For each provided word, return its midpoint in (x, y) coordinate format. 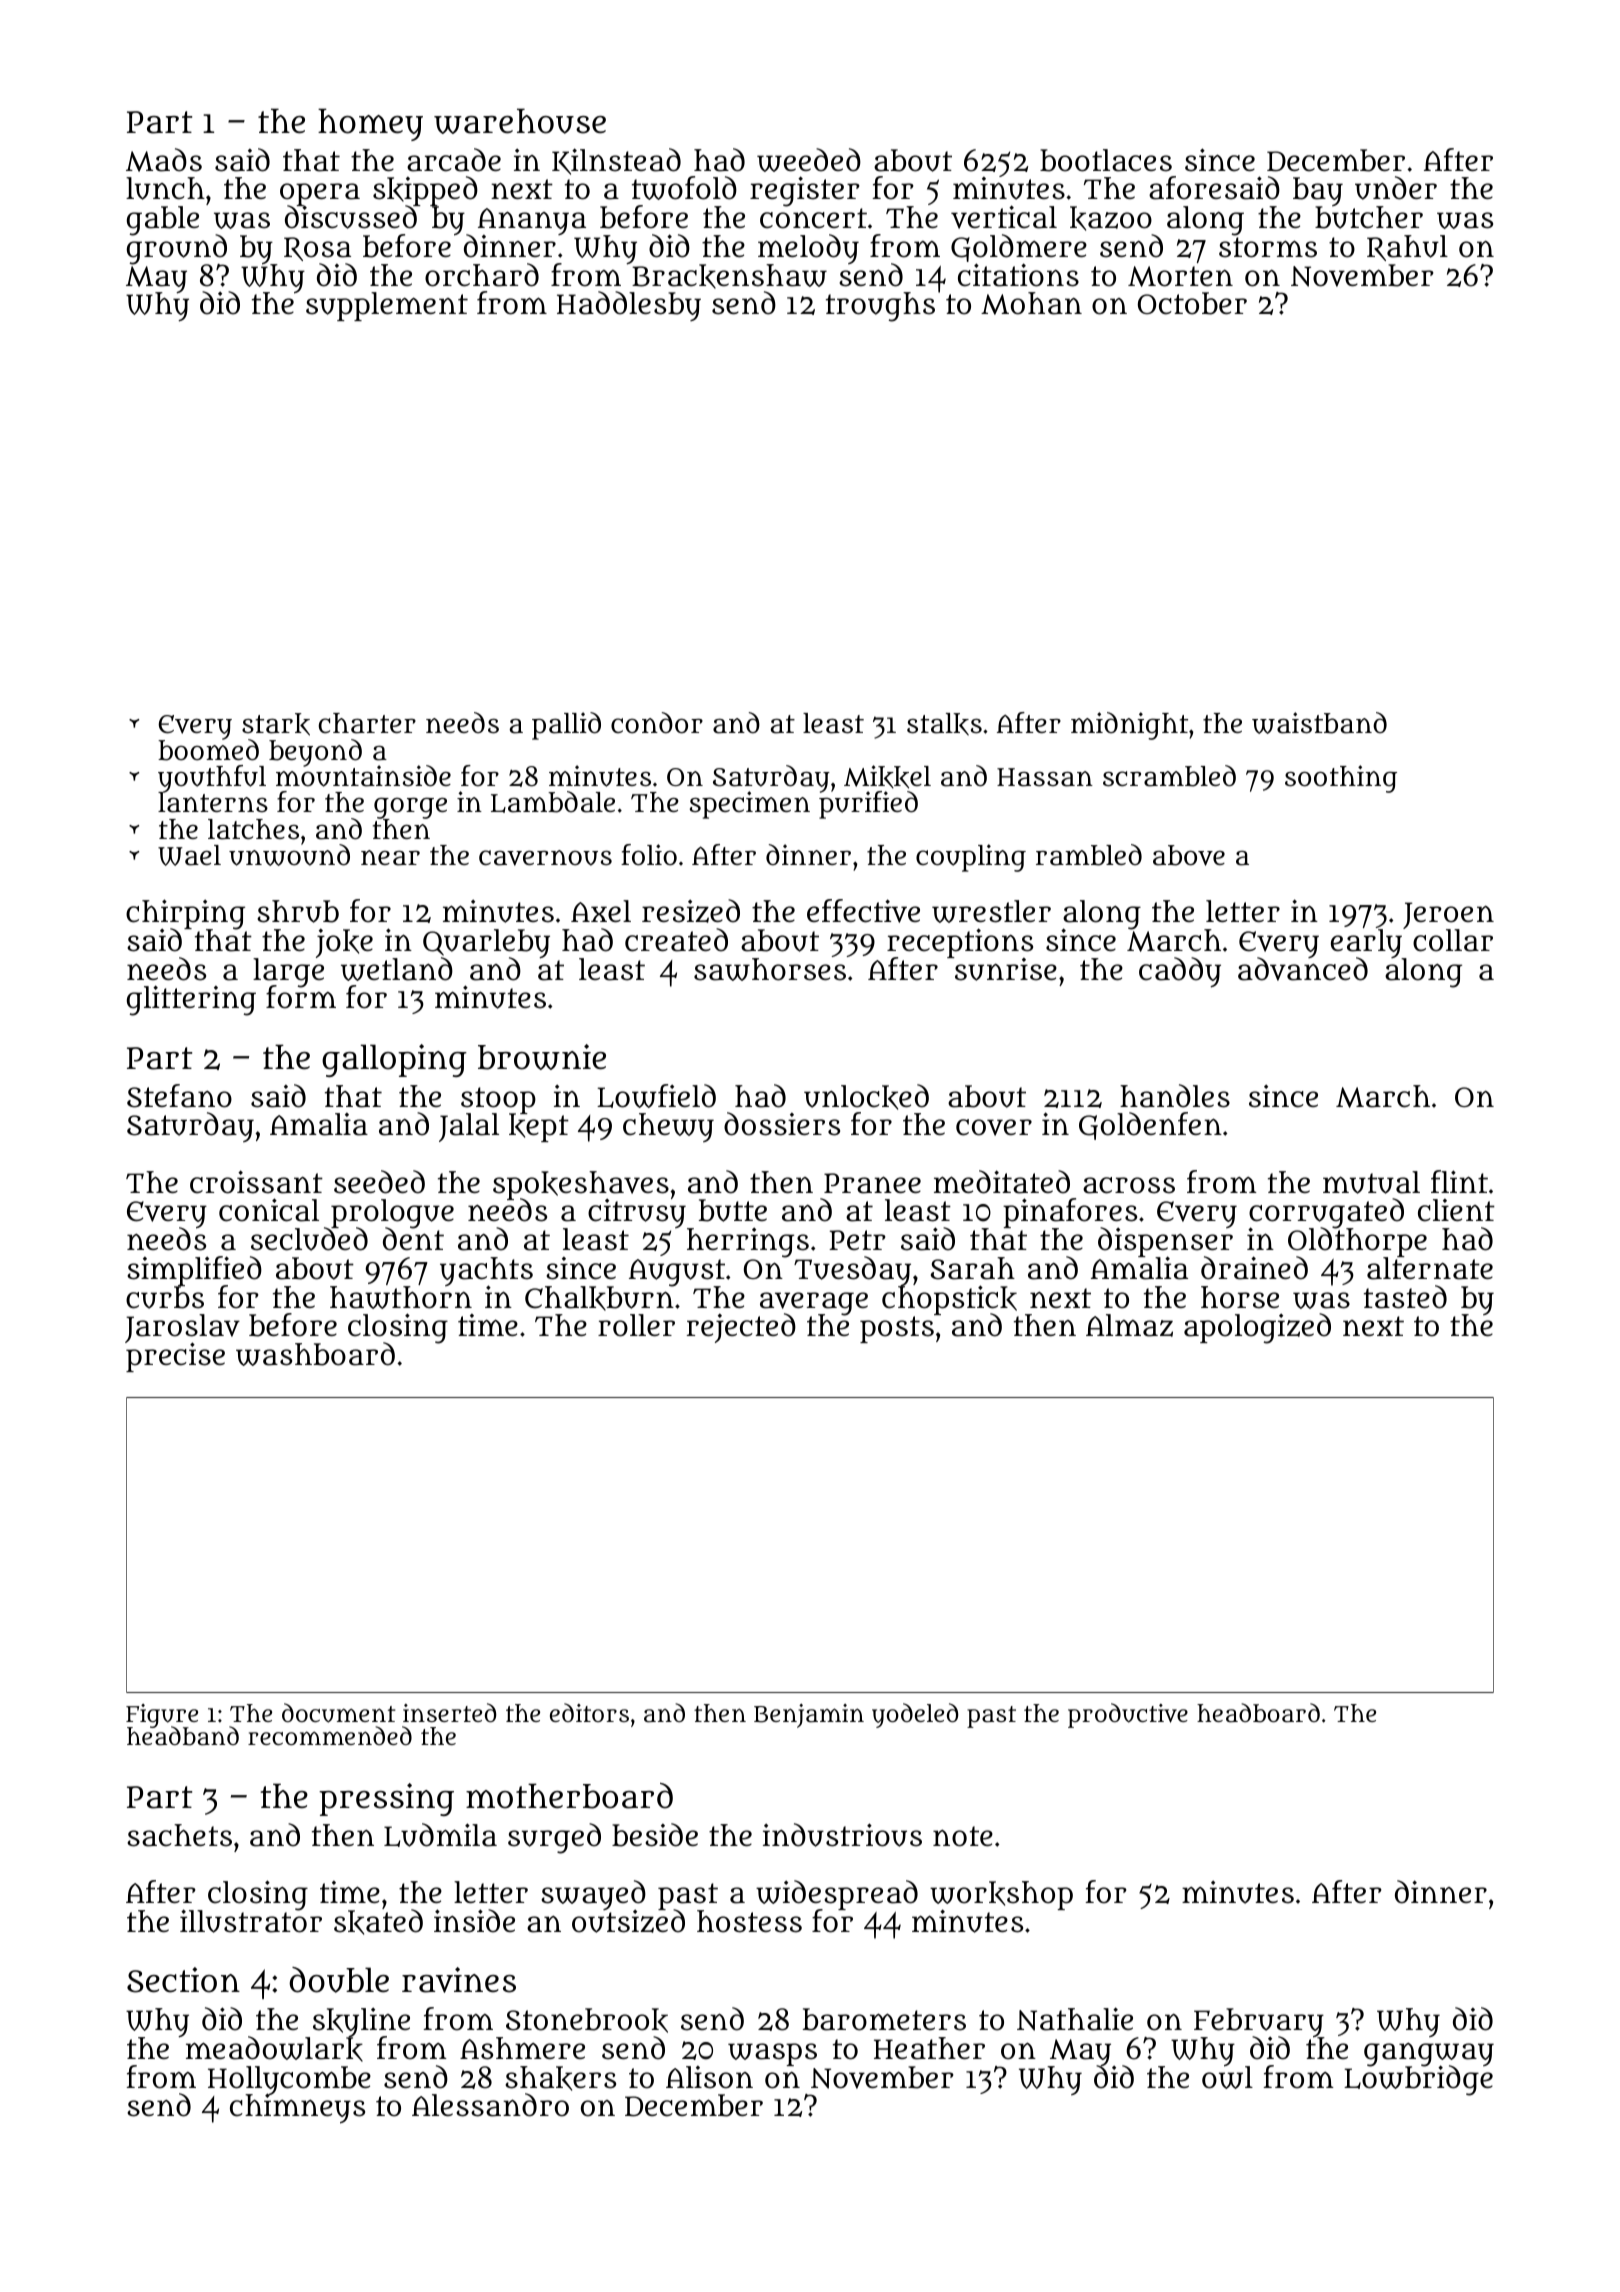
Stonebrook (587, 2020)
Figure (162, 1716)
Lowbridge (1418, 2081)
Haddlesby (629, 306)
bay (1318, 192)
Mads (164, 160)
